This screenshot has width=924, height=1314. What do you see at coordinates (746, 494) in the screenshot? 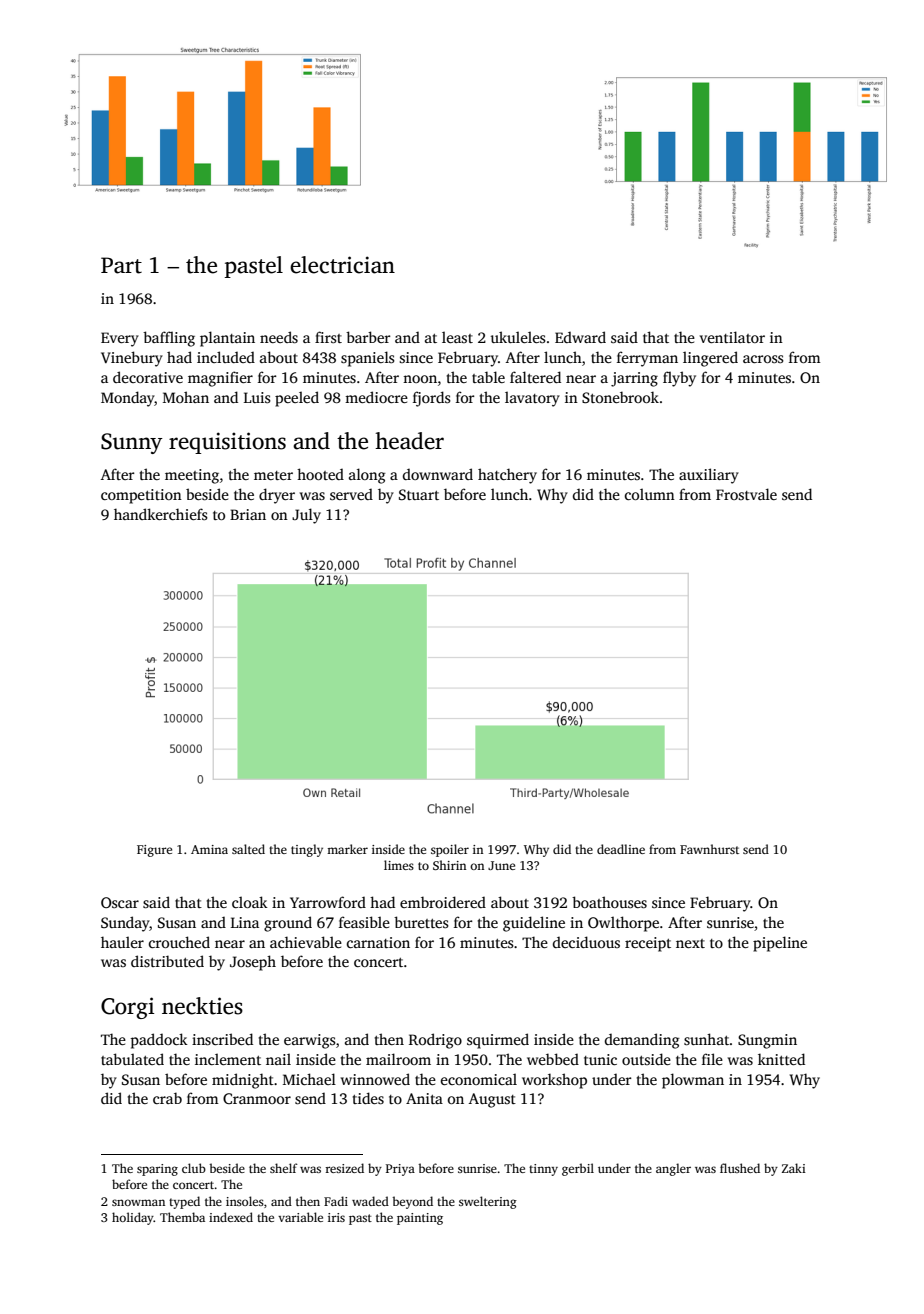
I see `Frostvale` at bounding box center [746, 494].
